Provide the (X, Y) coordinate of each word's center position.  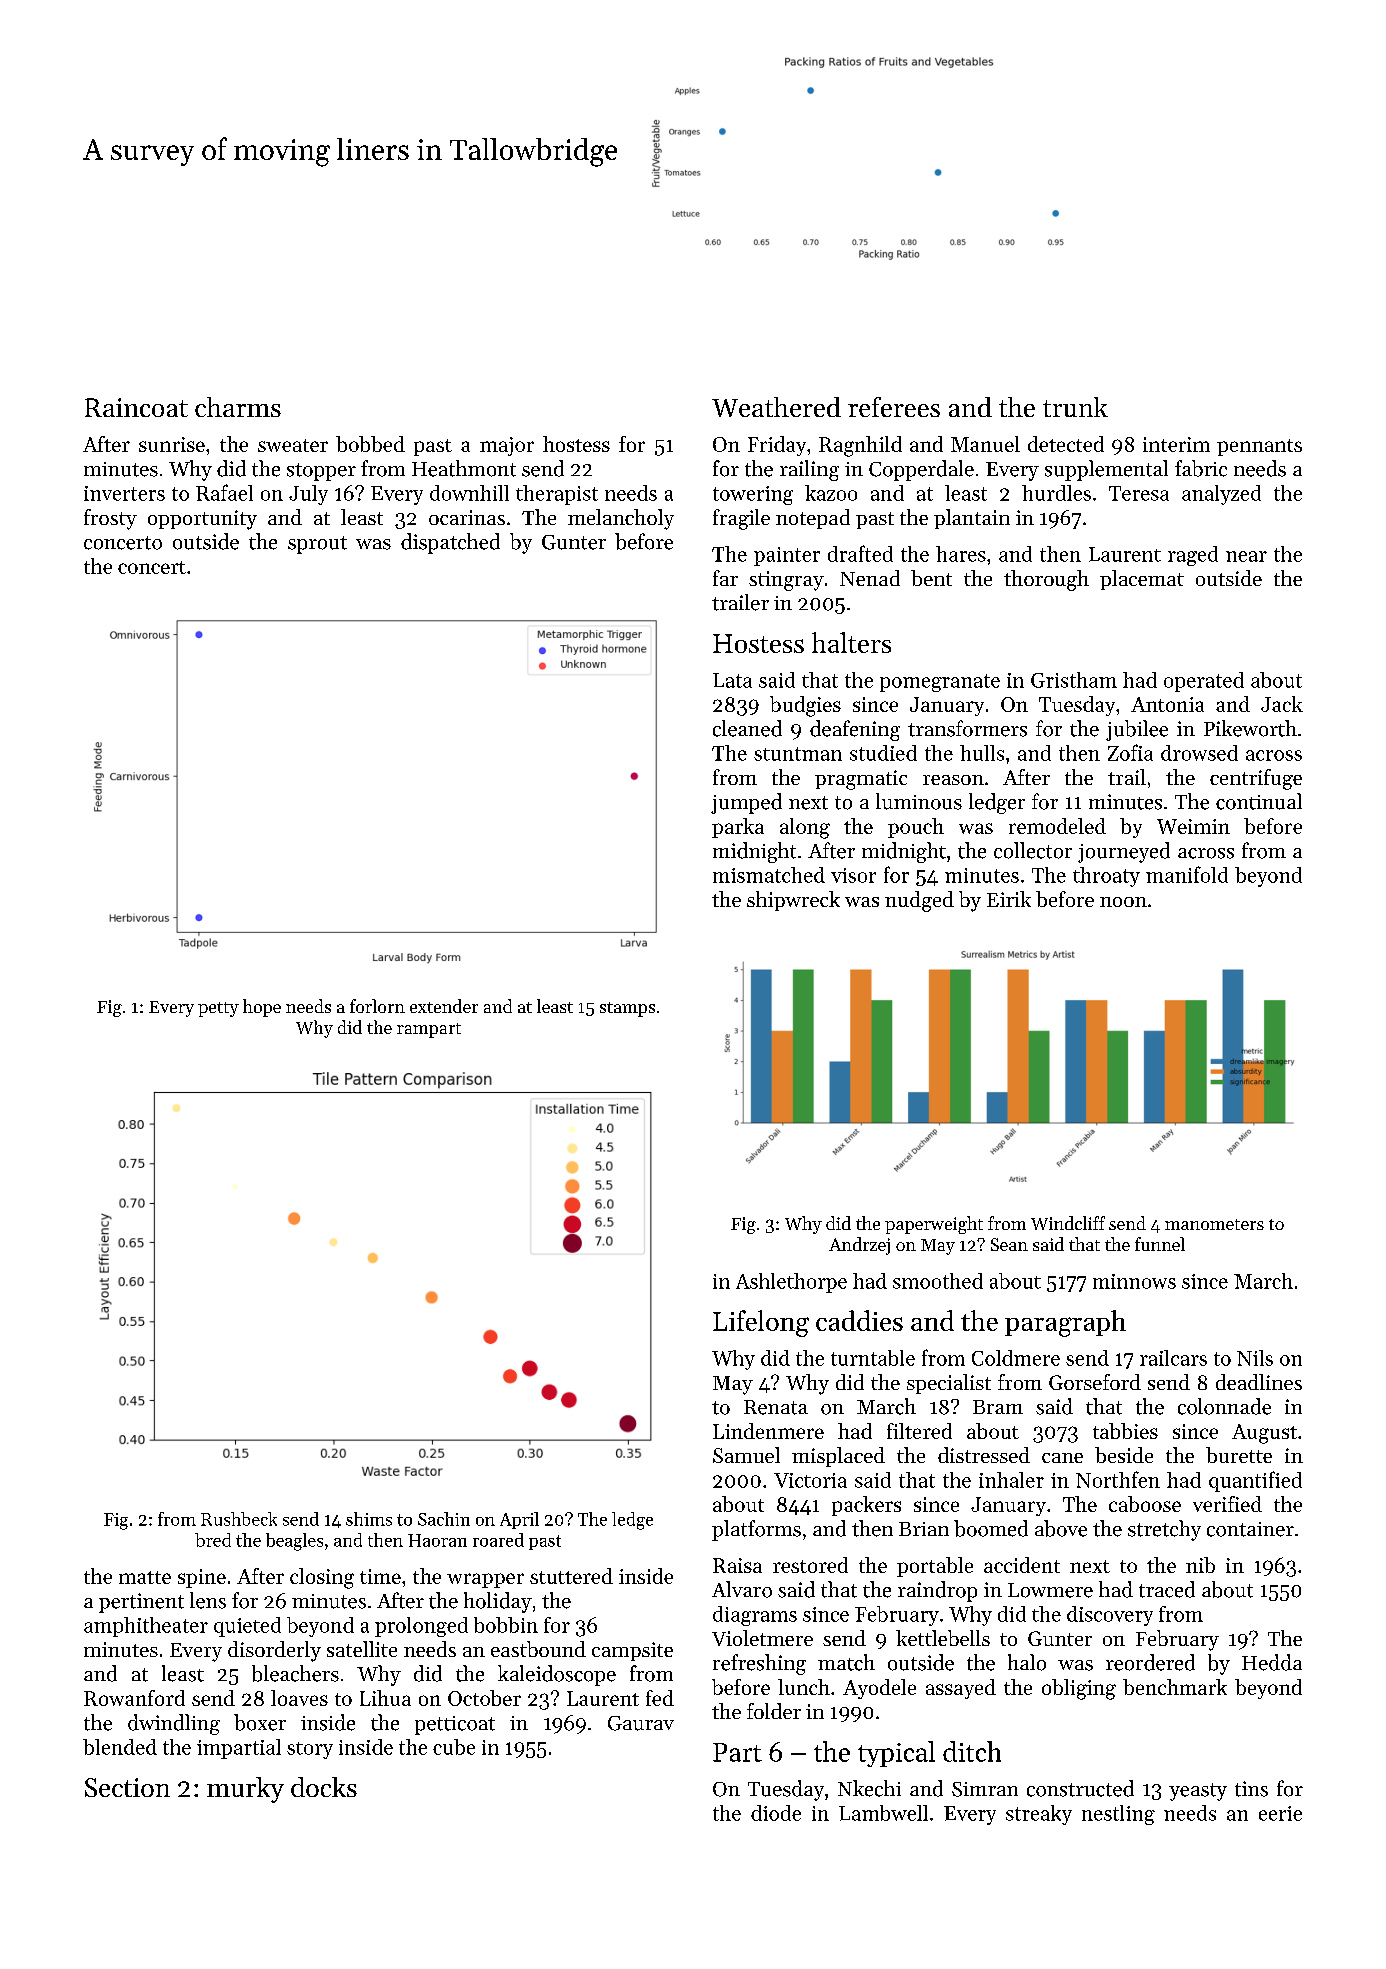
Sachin (444, 1519)
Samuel (746, 1455)
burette (1239, 1455)
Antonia (1167, 704)
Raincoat (136, 407)
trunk (1075, 407)
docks (324, 1787)
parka (738, 828)
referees (894, 407)
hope (262, 1008)
